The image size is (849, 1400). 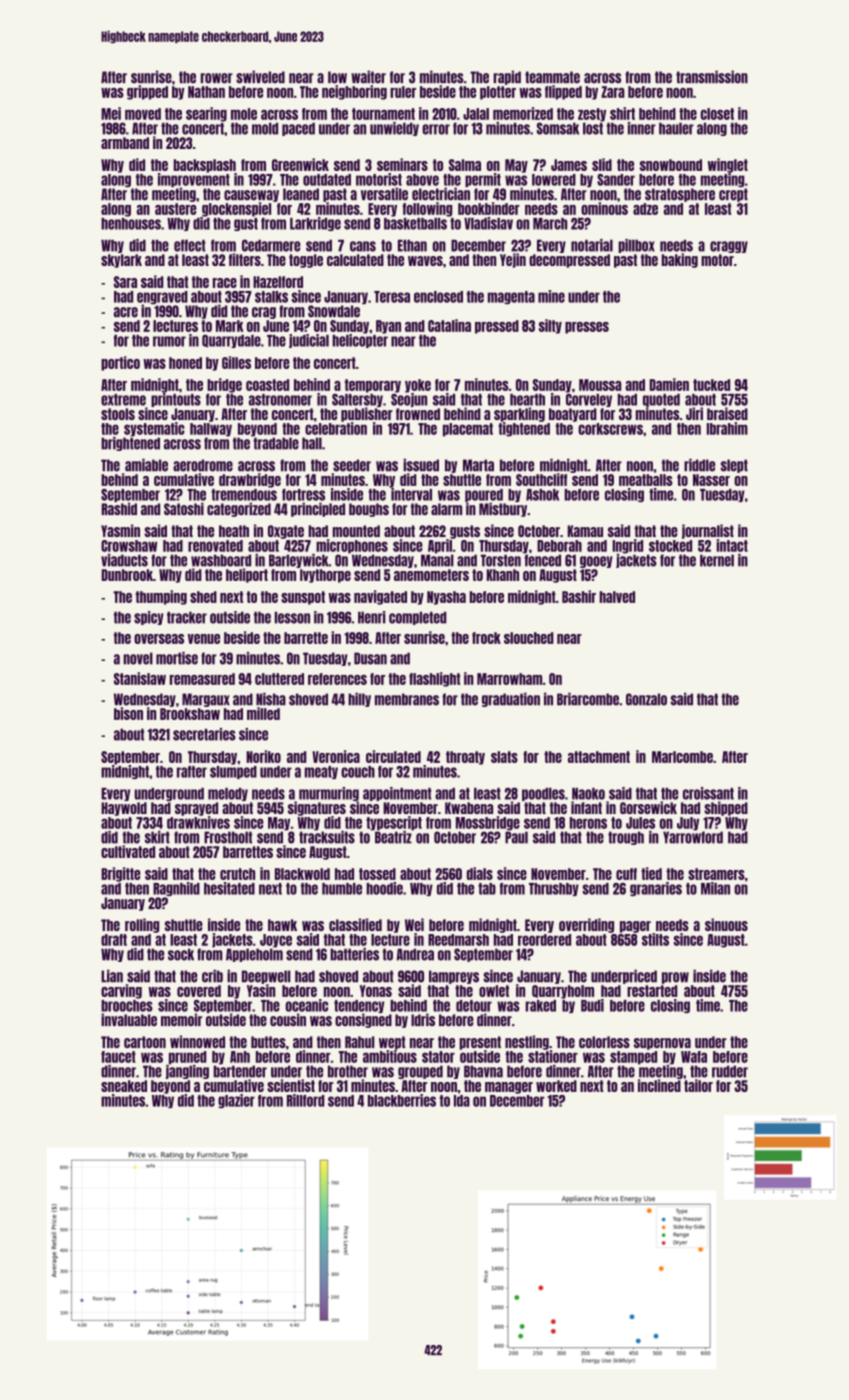 I want to click on crib, so click(x=212, y=976).
